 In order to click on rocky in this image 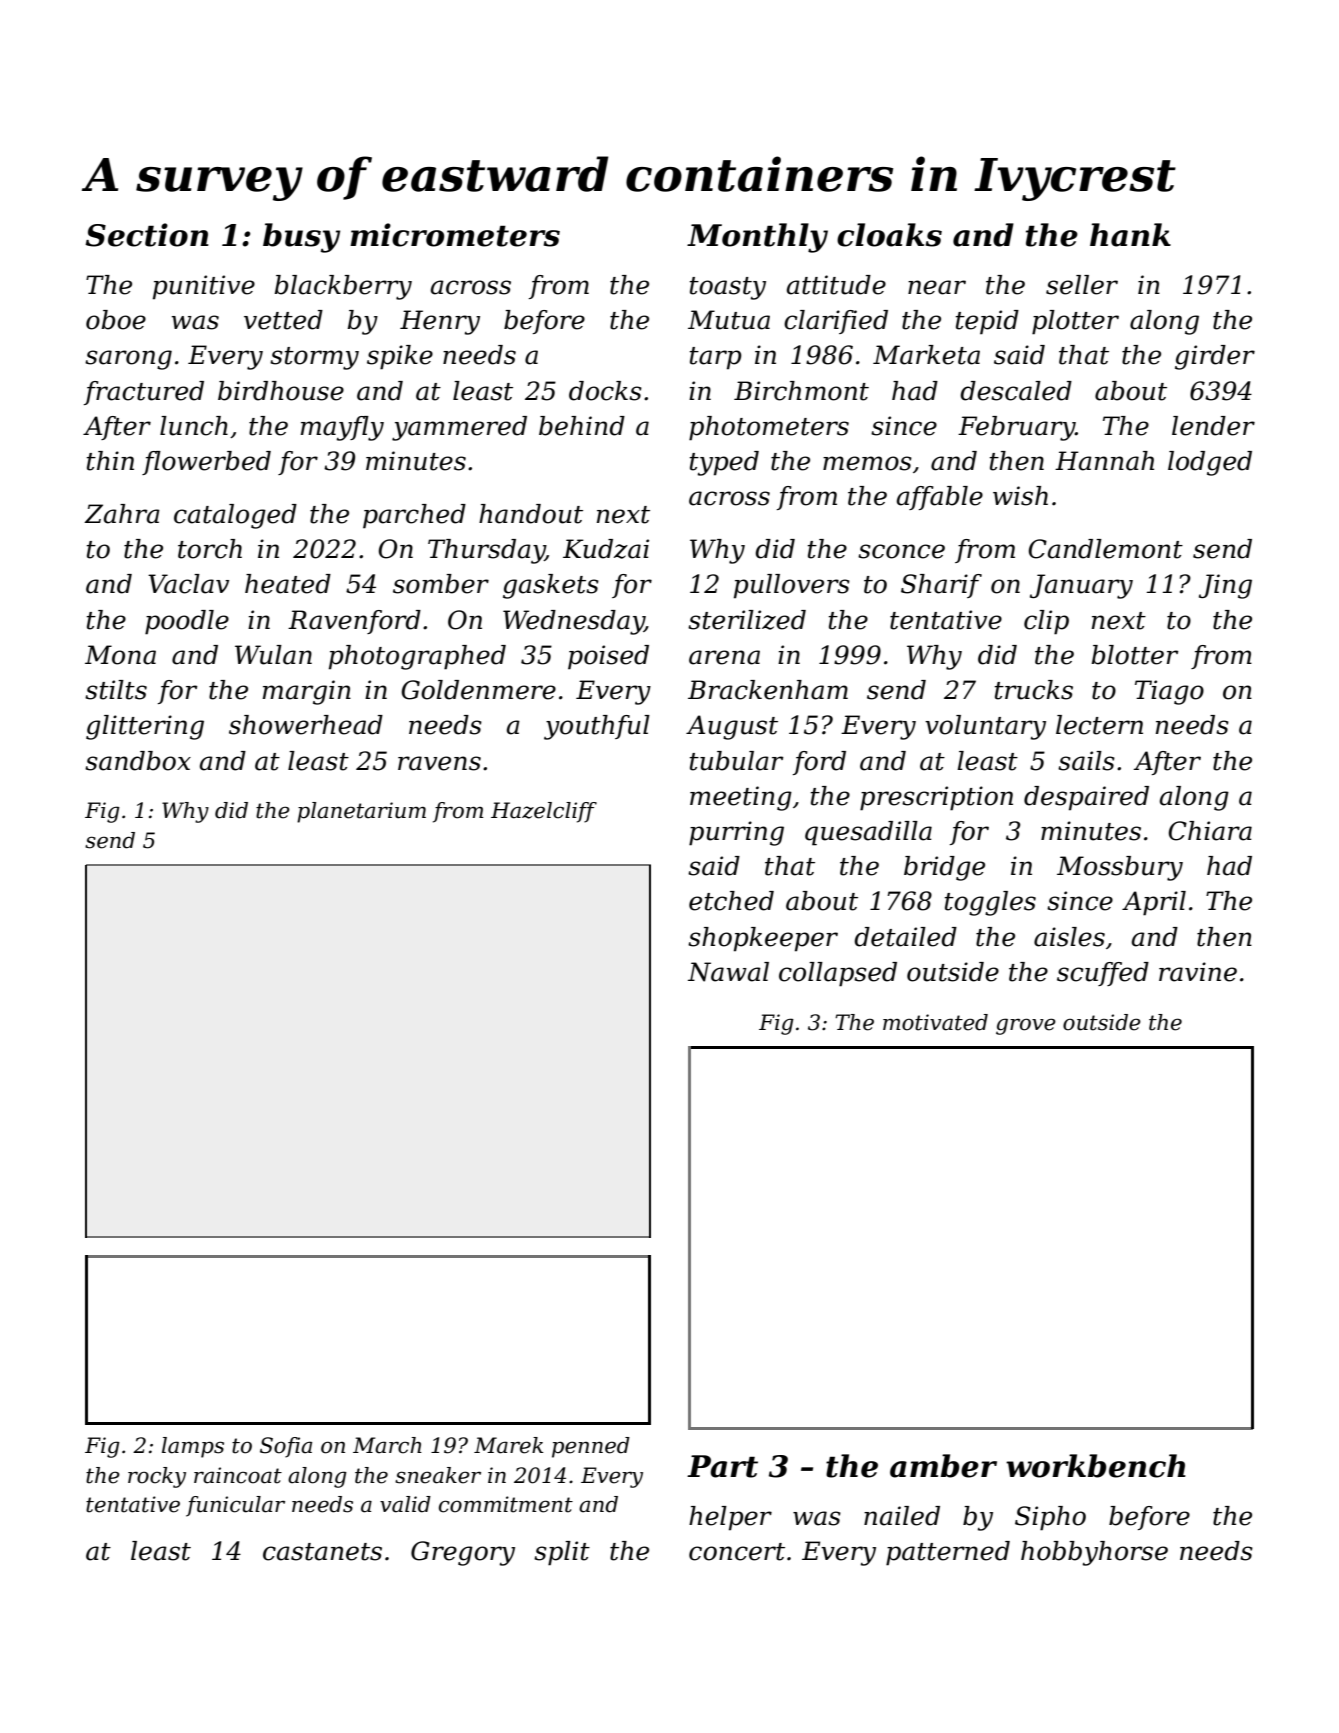, I will do `click(157, 1477)`.
